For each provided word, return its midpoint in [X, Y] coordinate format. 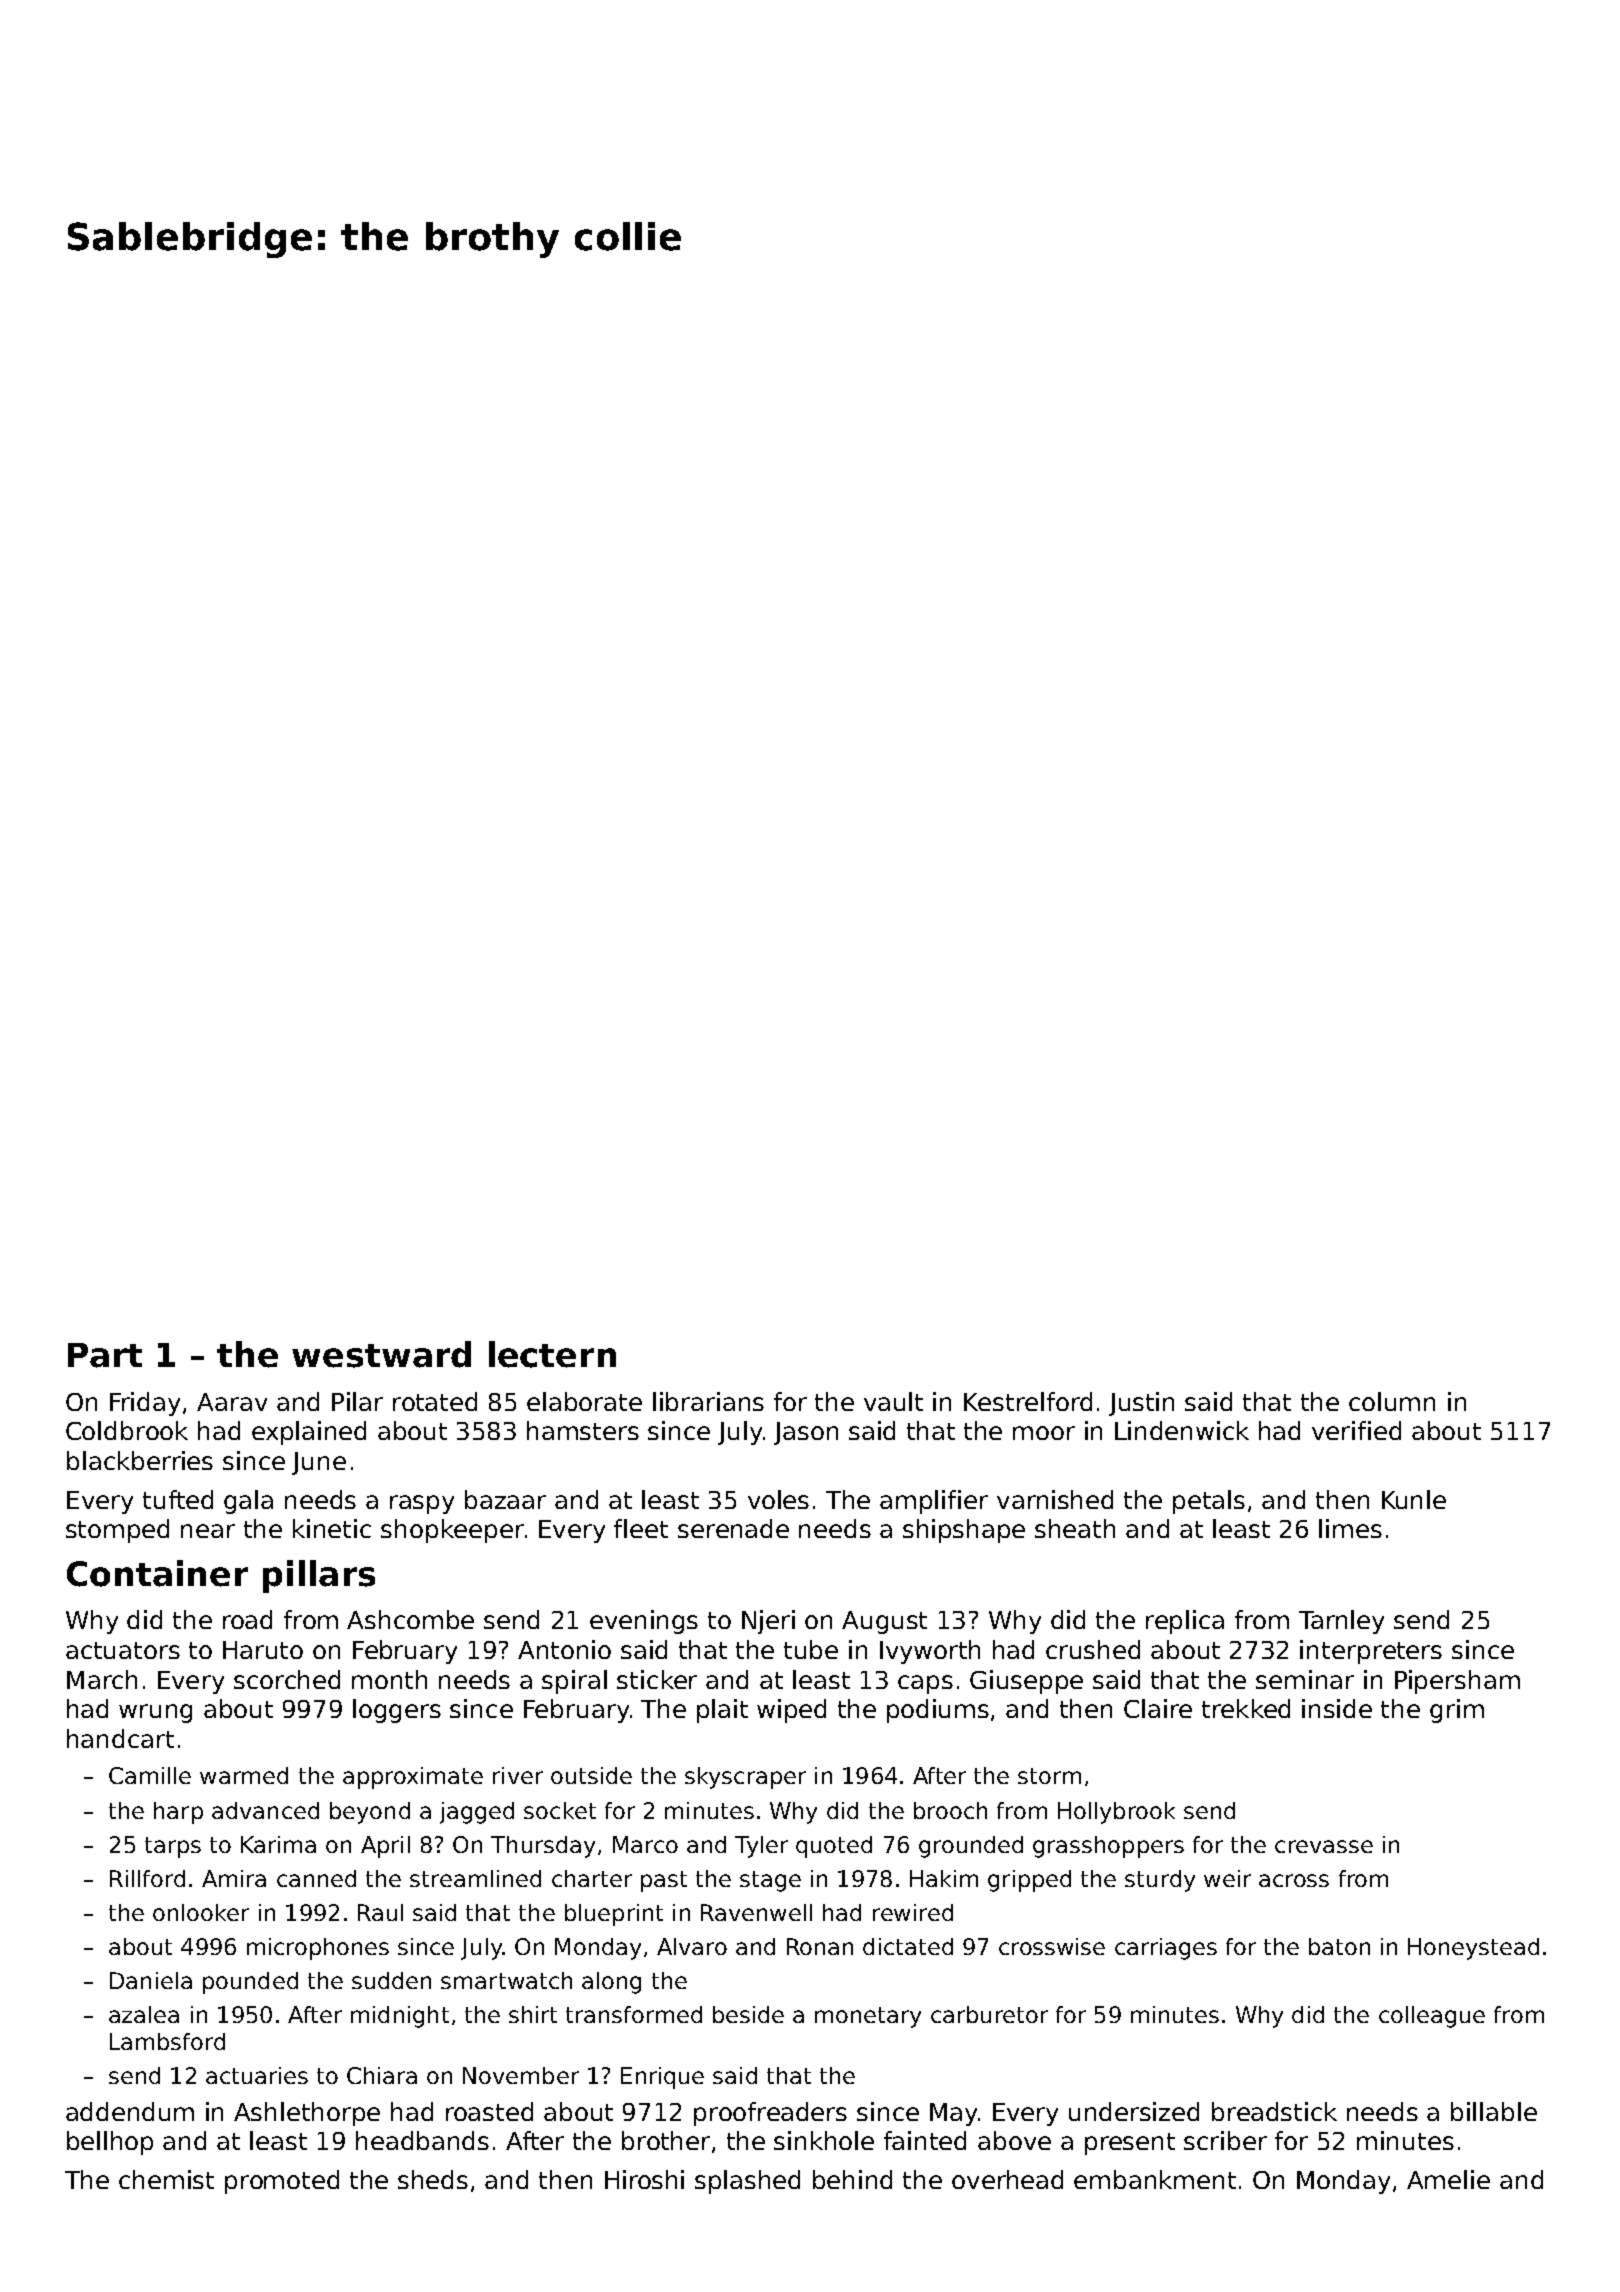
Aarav [232, 1402]
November [521, 2075]
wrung [155, 1713]
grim [1457, 1711]
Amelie [1448, 2179]
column [1392, 1401]
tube [811, 1649]
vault [893, 1401]
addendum [130, 2111]
